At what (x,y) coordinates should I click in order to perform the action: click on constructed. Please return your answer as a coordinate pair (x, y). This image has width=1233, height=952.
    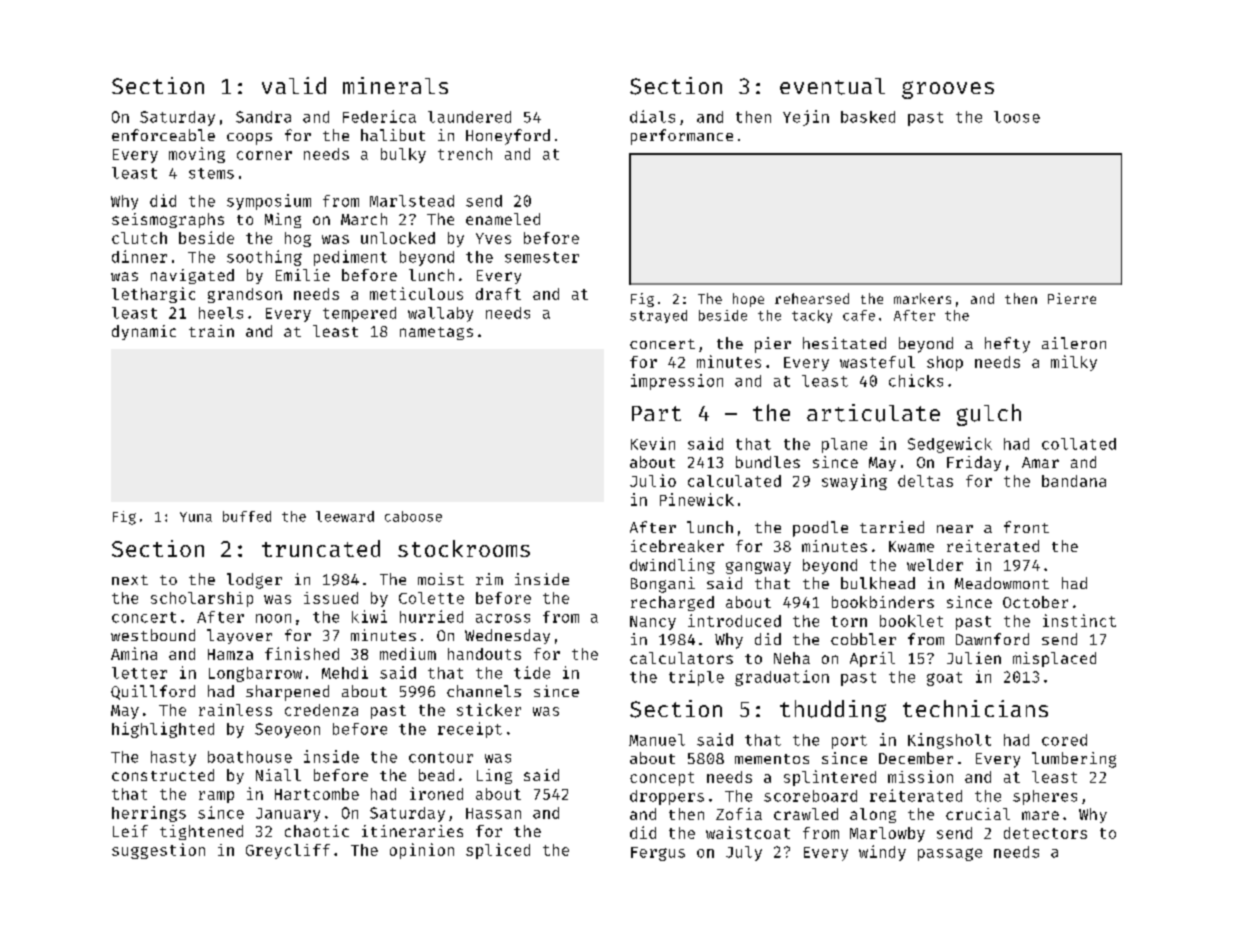
    Looking at the image, I should click on (163, 775).
